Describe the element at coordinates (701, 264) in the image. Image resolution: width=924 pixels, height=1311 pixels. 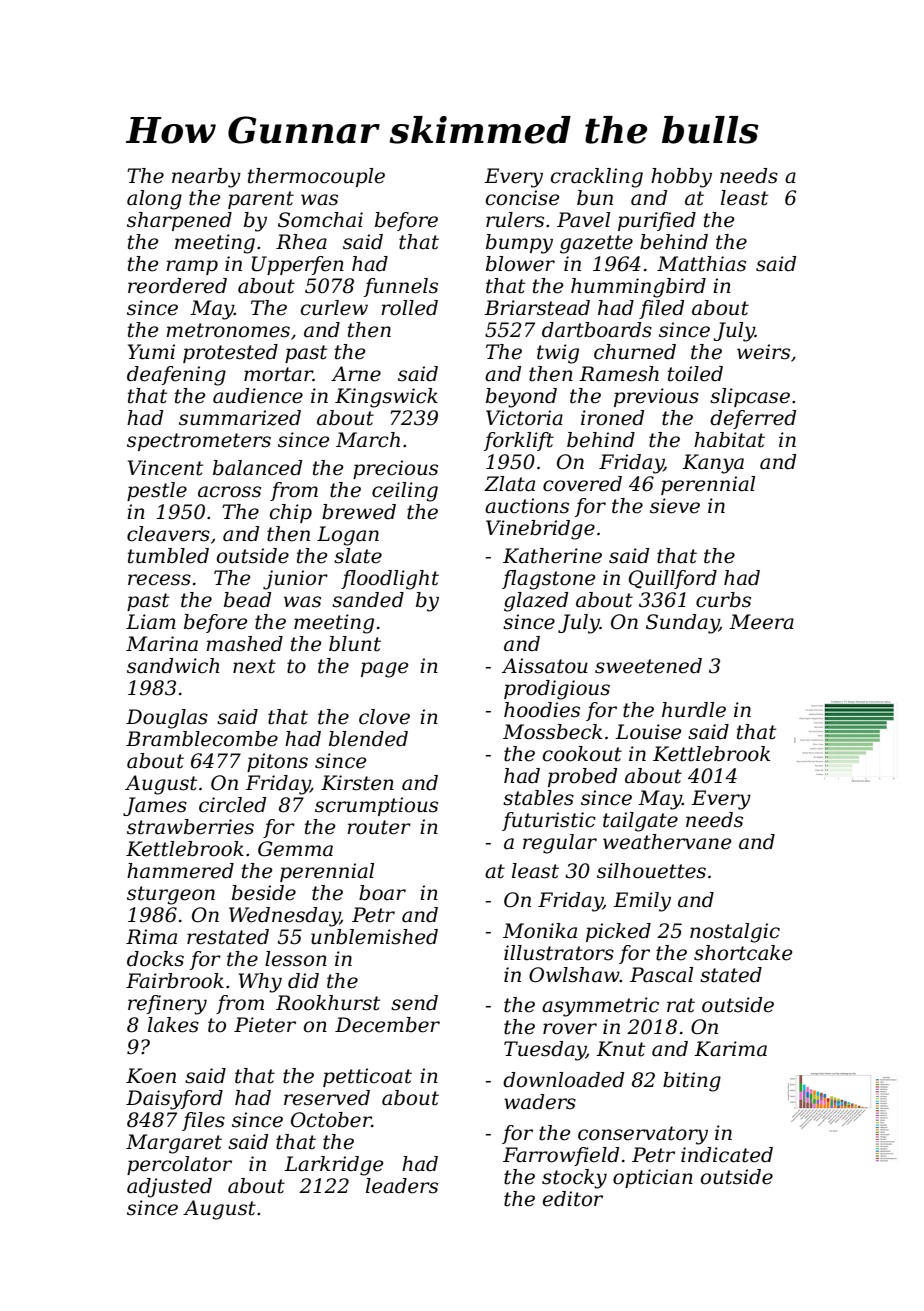
I see `Matthias` at that location.
